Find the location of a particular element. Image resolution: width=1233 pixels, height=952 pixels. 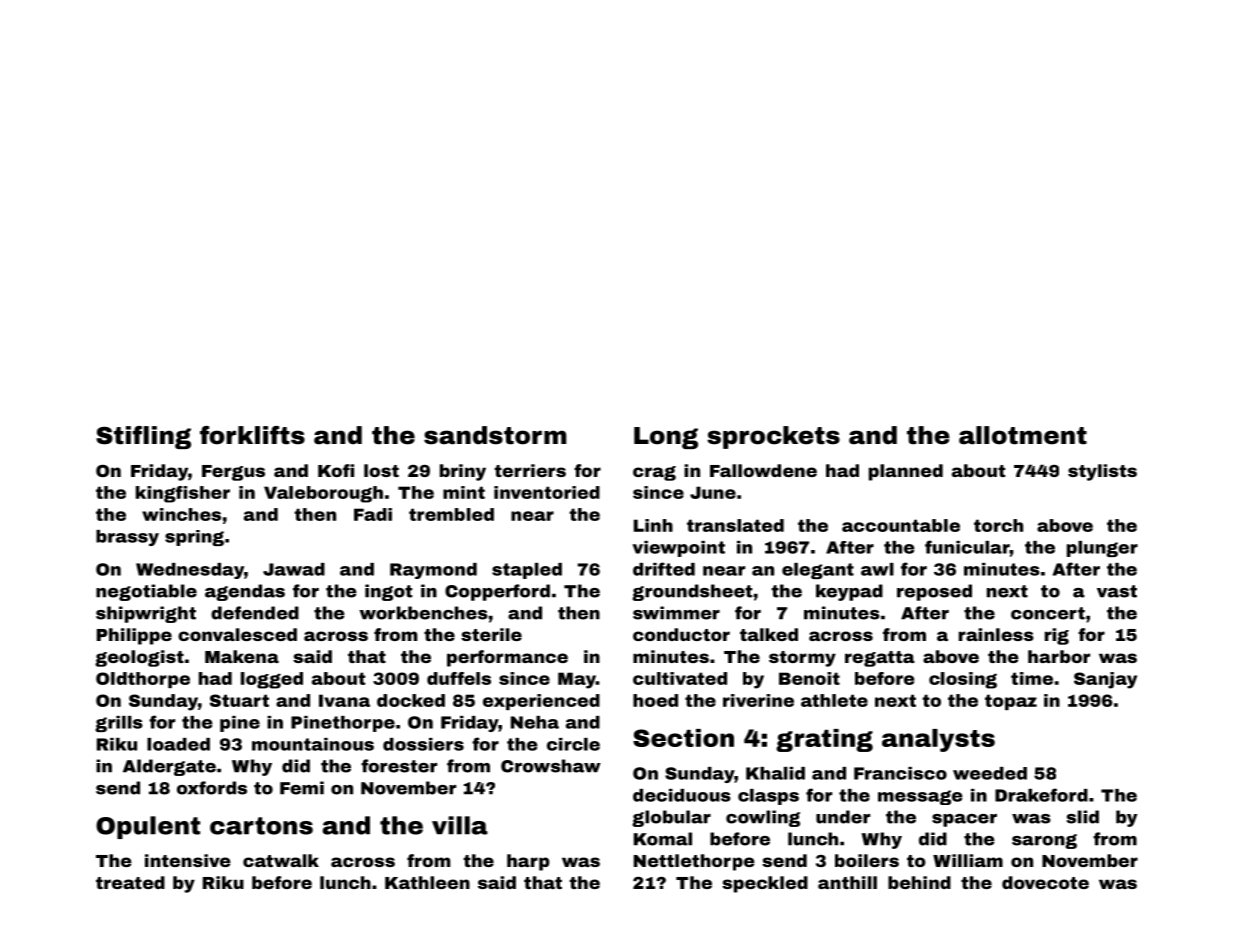

convalesced is located at coordinates (237, 634).
